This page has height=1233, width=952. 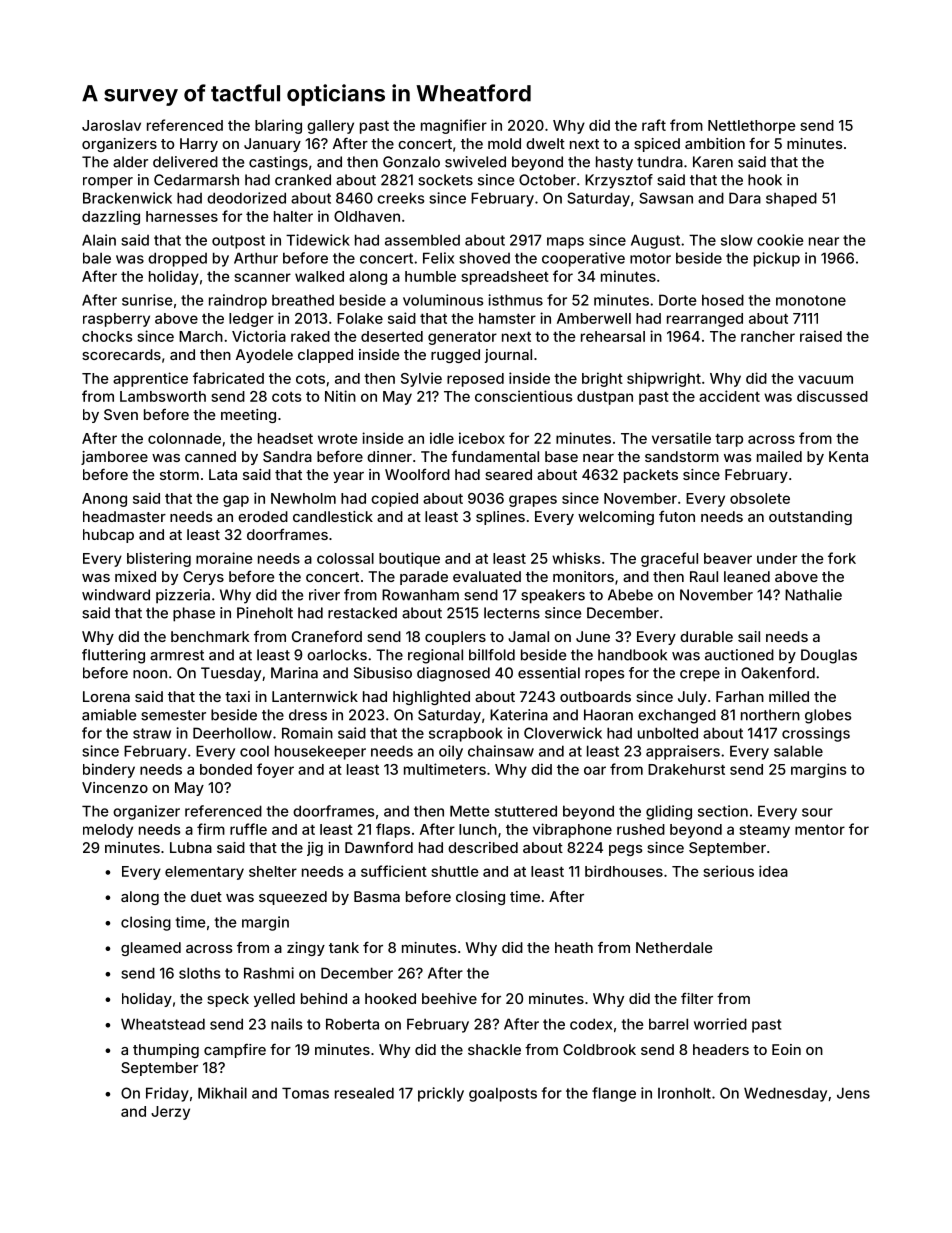 What do you see at coordinates (210, 456) in the page?
I see `canned` at bounding box center [210, 456].
